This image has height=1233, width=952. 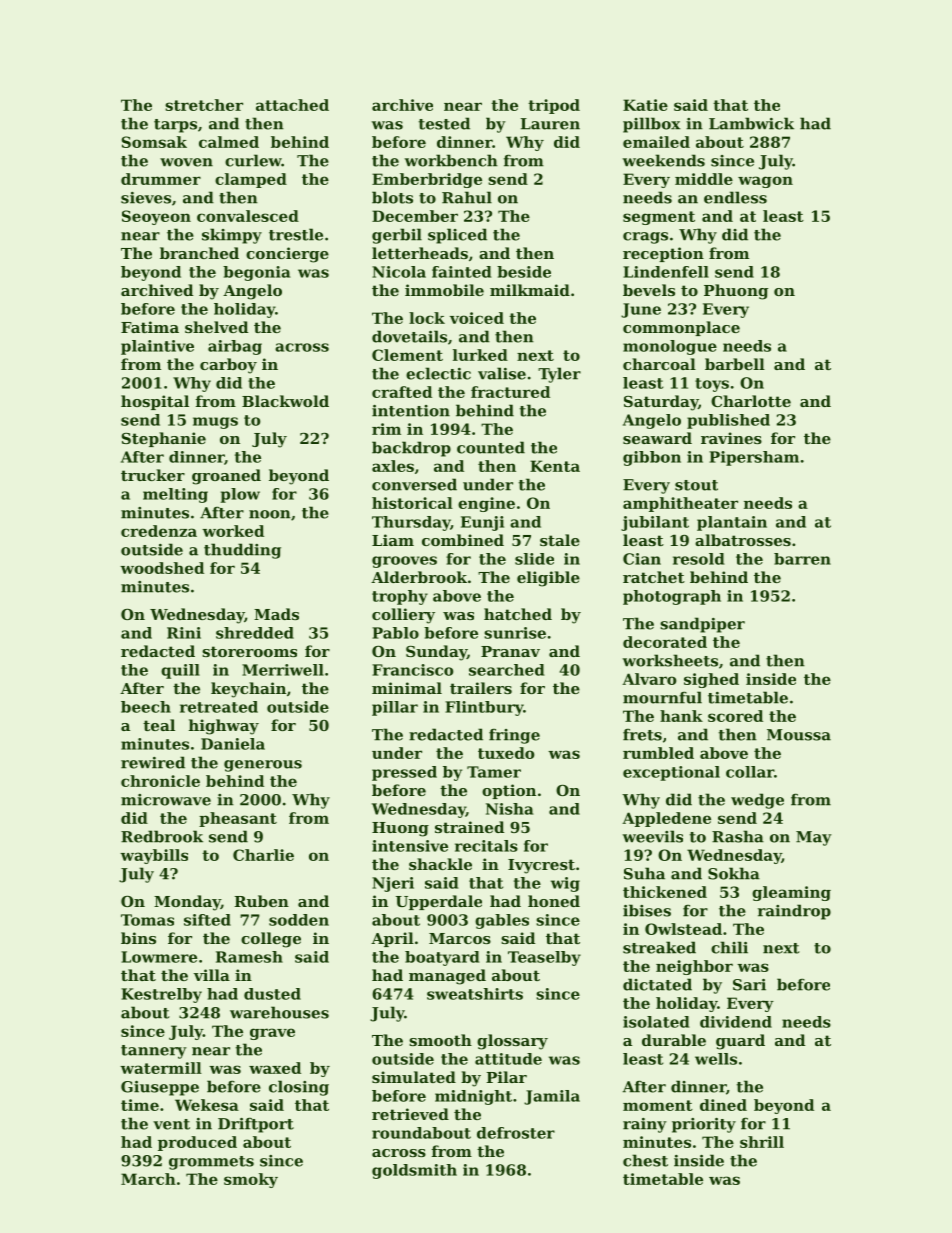 What do you see at coordinates (645, 105) in the image?
I see `Katie` at bounding box center [645, 105].
